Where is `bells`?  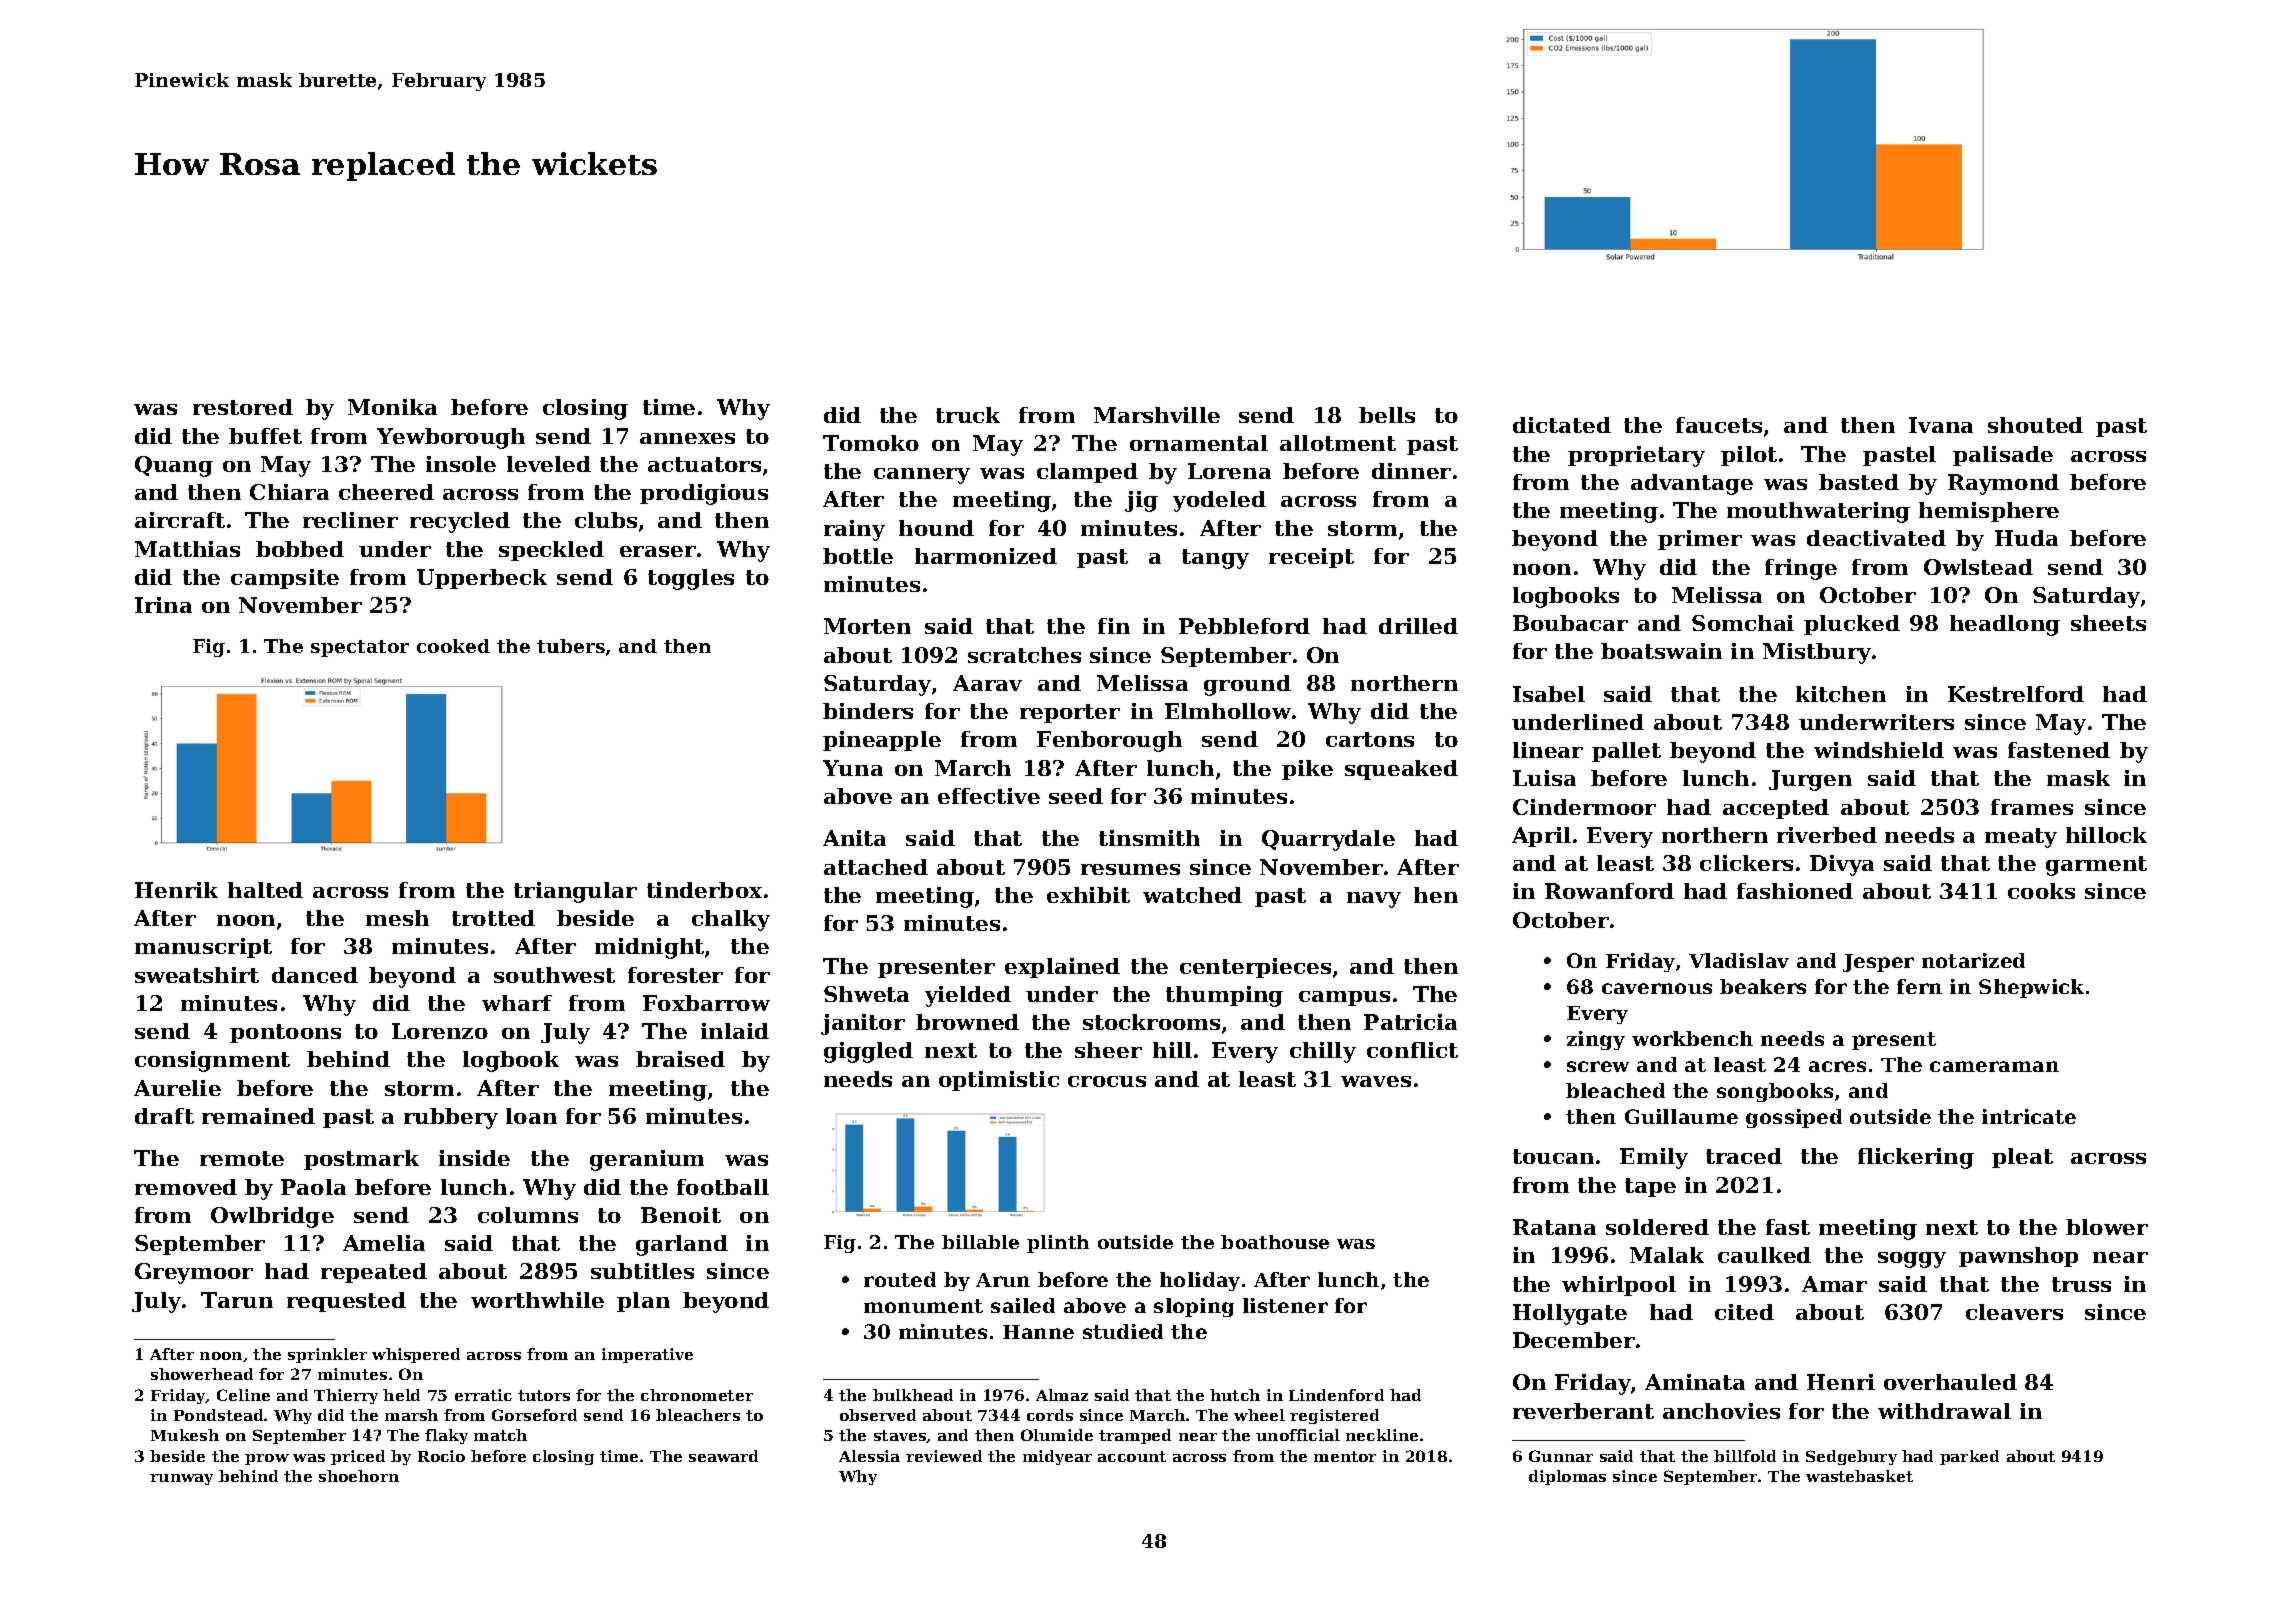
bells is located at coordinates (1387, 415).
